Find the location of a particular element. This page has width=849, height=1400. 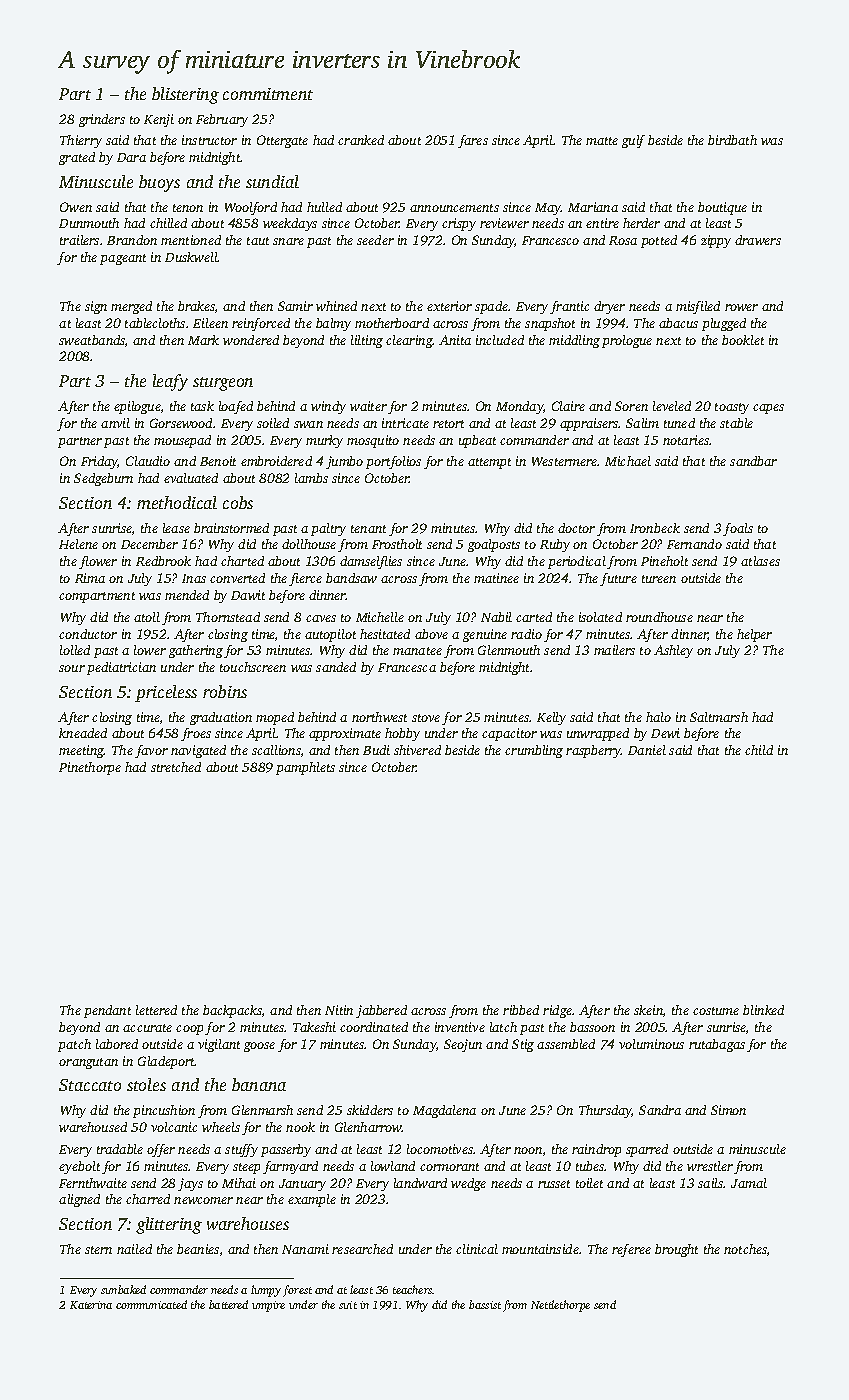

child is located at coordinates (759, 750).
